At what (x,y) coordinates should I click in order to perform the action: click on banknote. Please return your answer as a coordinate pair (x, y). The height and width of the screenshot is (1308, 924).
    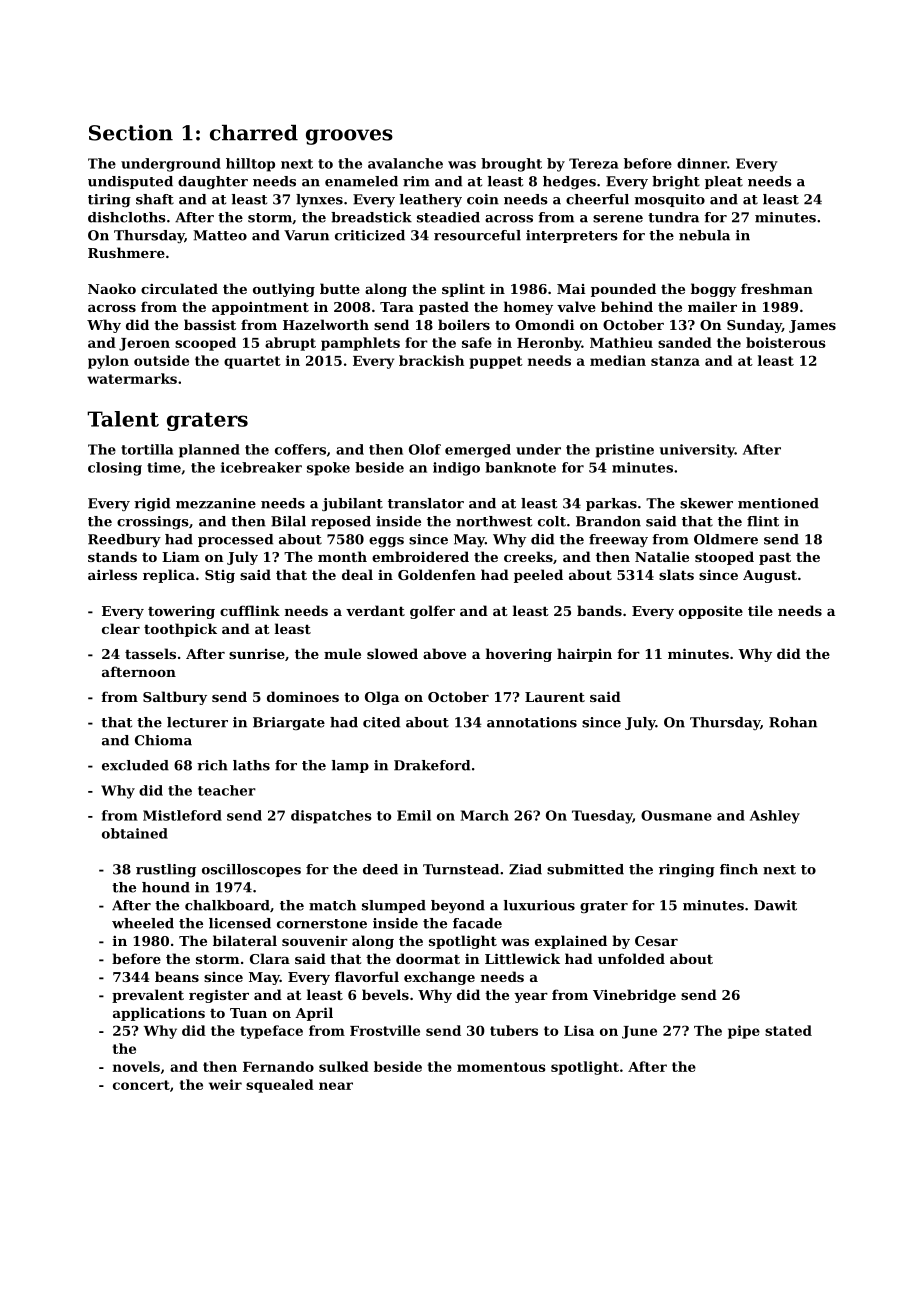
    Looking at the image, I should click on (520, 467).
